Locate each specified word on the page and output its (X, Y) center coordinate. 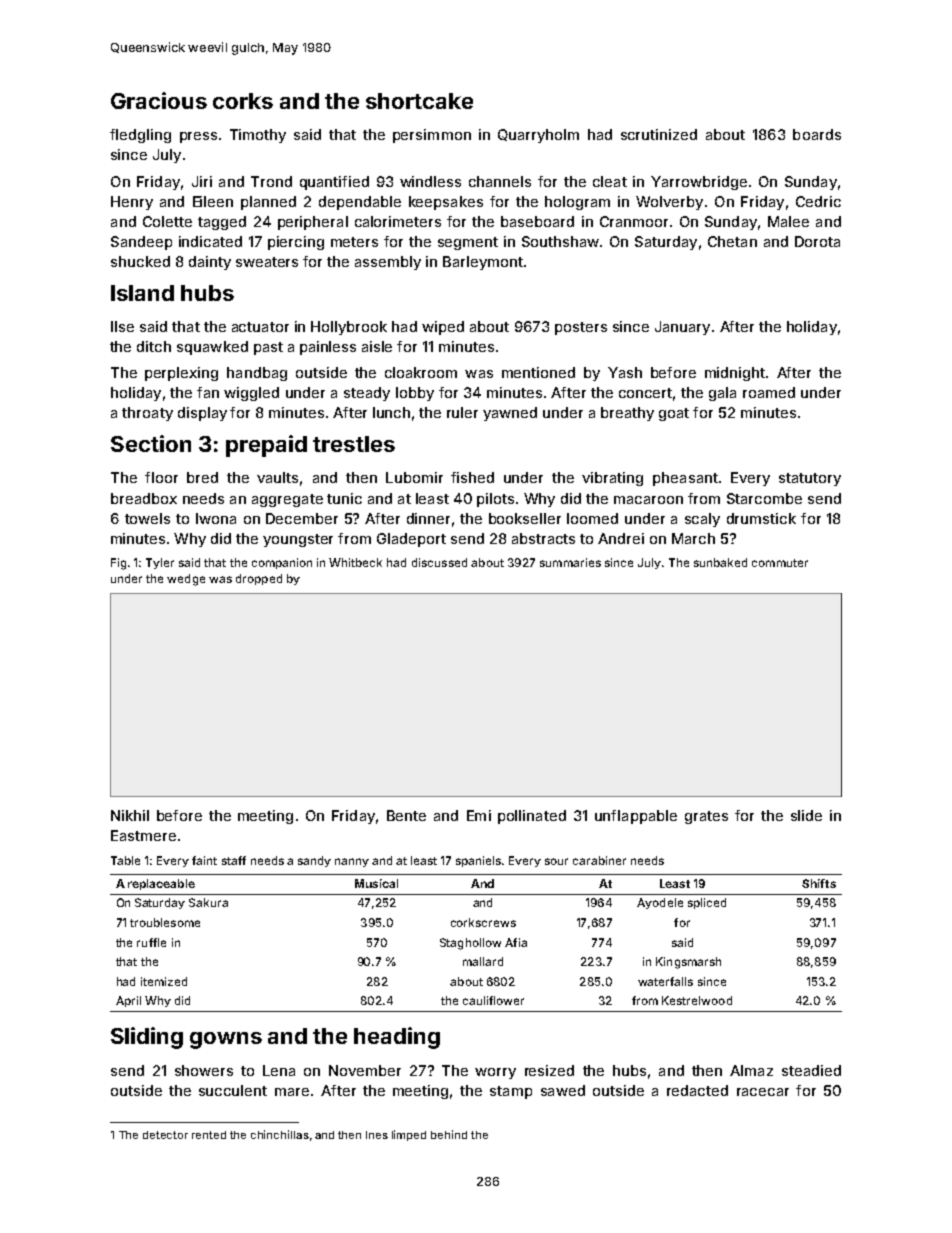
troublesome (165, 922)
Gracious (159, 100)
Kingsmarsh (688, 963)
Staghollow (470, 944)
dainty (210, 263)
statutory (810, 479)
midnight (735, 374)
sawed (563, 1090)
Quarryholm (538, 136)
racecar (763, 1092)
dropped (259, 579)
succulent (233, 1090)
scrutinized (659, 134)
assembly (388, 263)
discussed (439, 562)
